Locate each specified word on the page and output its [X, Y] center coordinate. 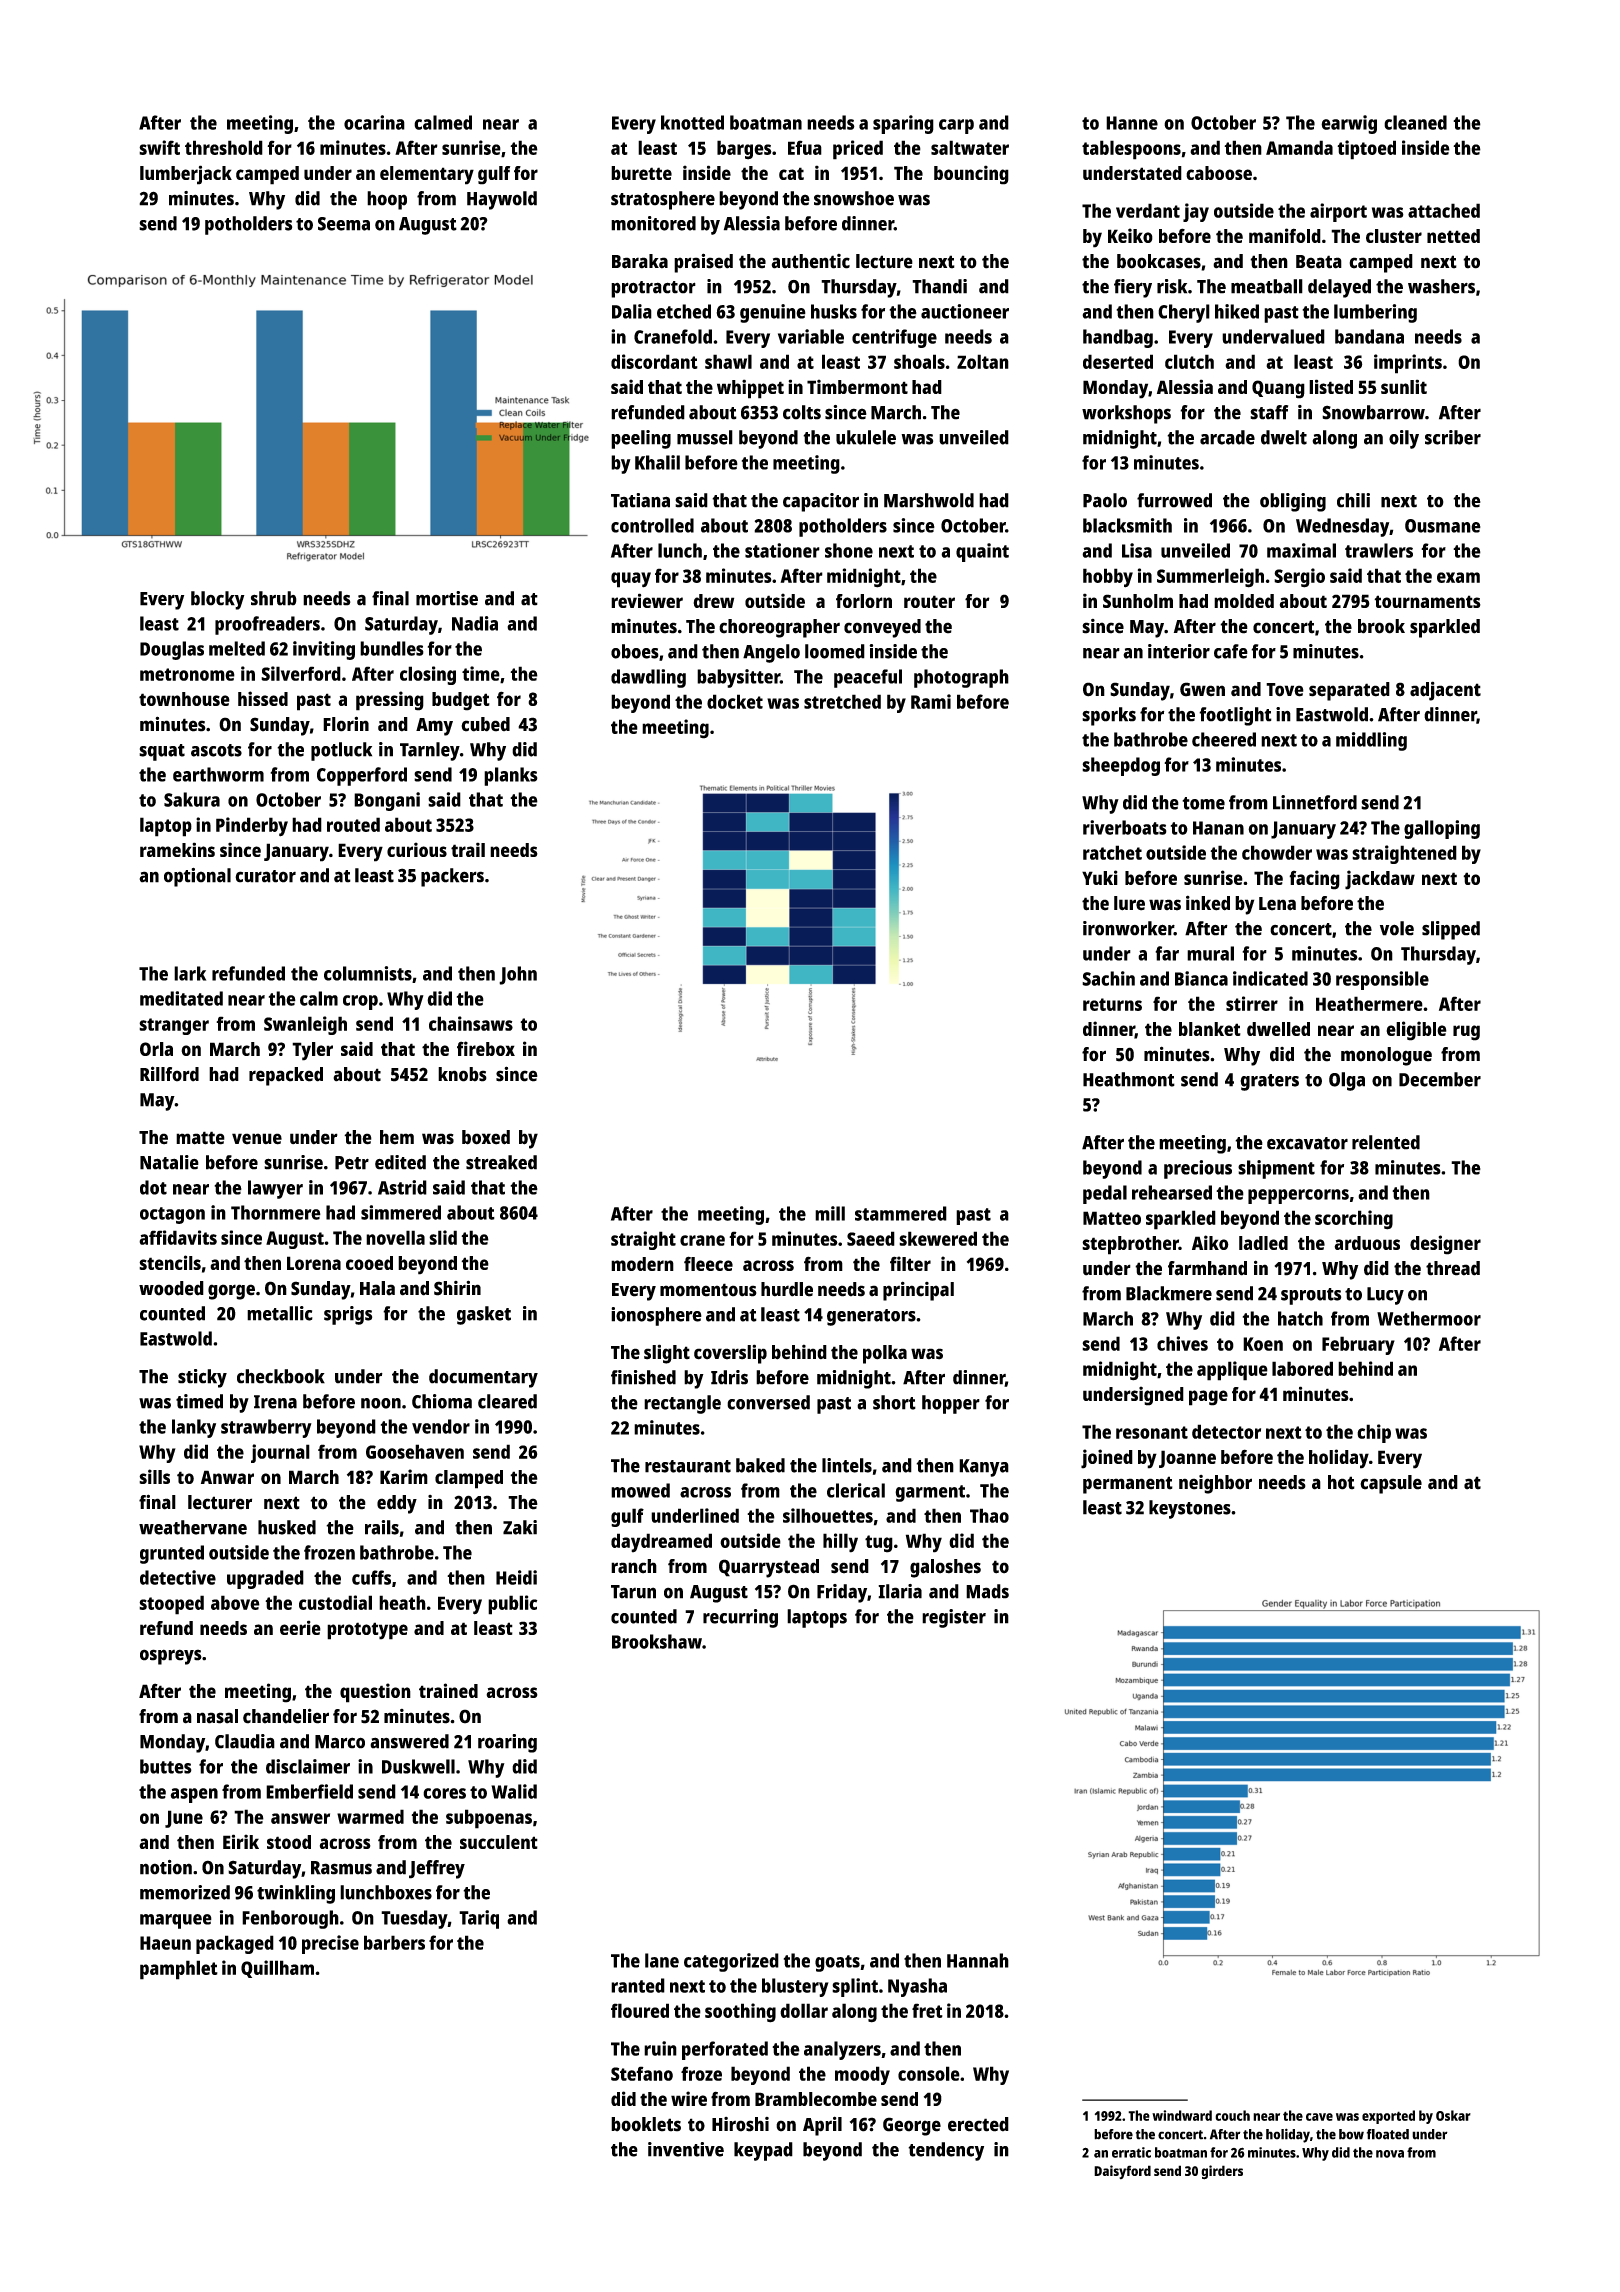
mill [830, 1213]
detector [1226, 1431]
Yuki [1100, 877]
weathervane [193, 1527]
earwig [1349, 124]
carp [956, 126]
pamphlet [179, 1970]
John [518, 975]
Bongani [387, 801]
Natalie [169, 1162]
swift [159, 147]
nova [1390, 2154]
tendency [946, 2151]
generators [871, 1317]
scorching [1354, 1220]
